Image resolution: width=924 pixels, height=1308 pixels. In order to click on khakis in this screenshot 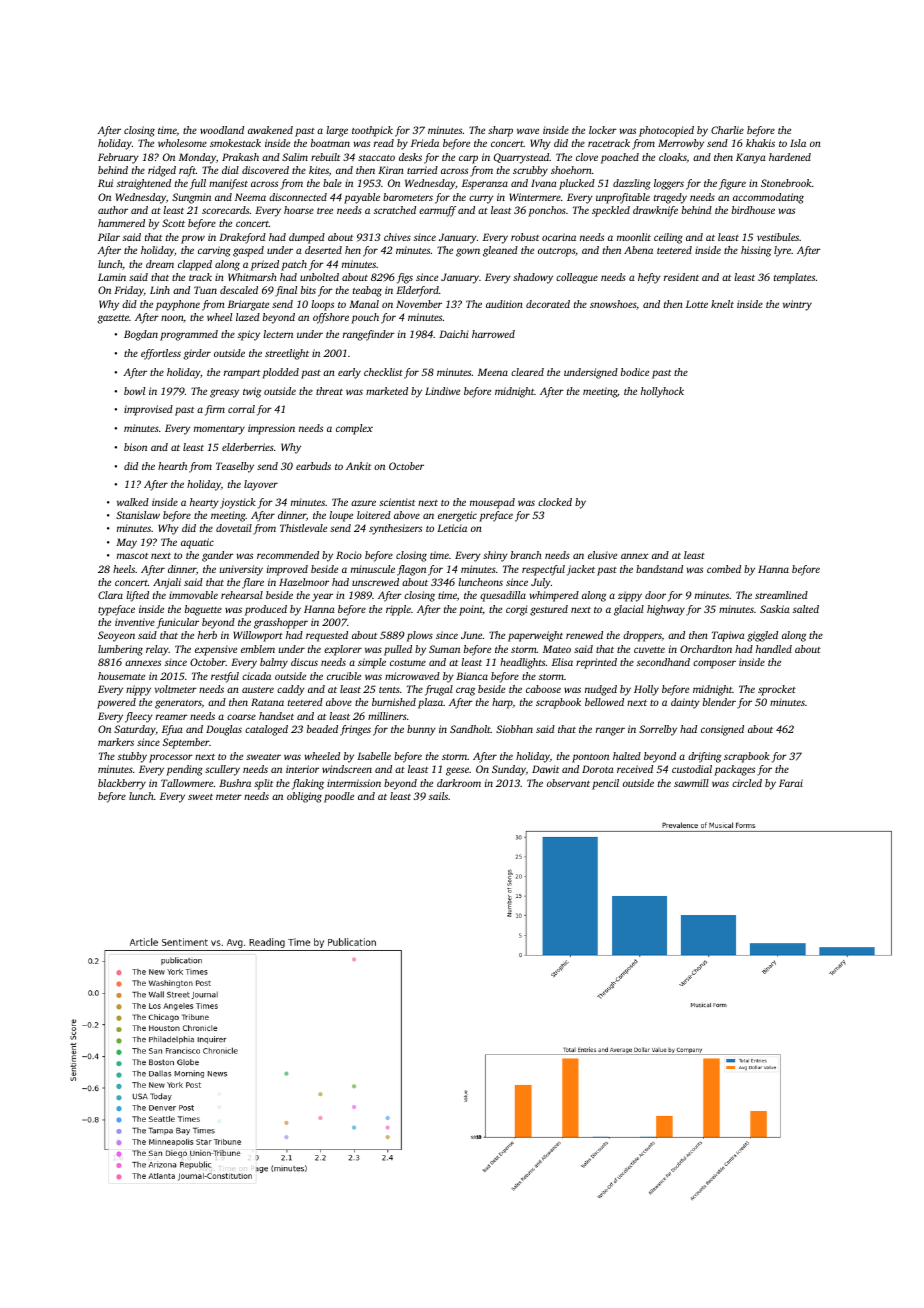, I will do `click(760, 143)`.
